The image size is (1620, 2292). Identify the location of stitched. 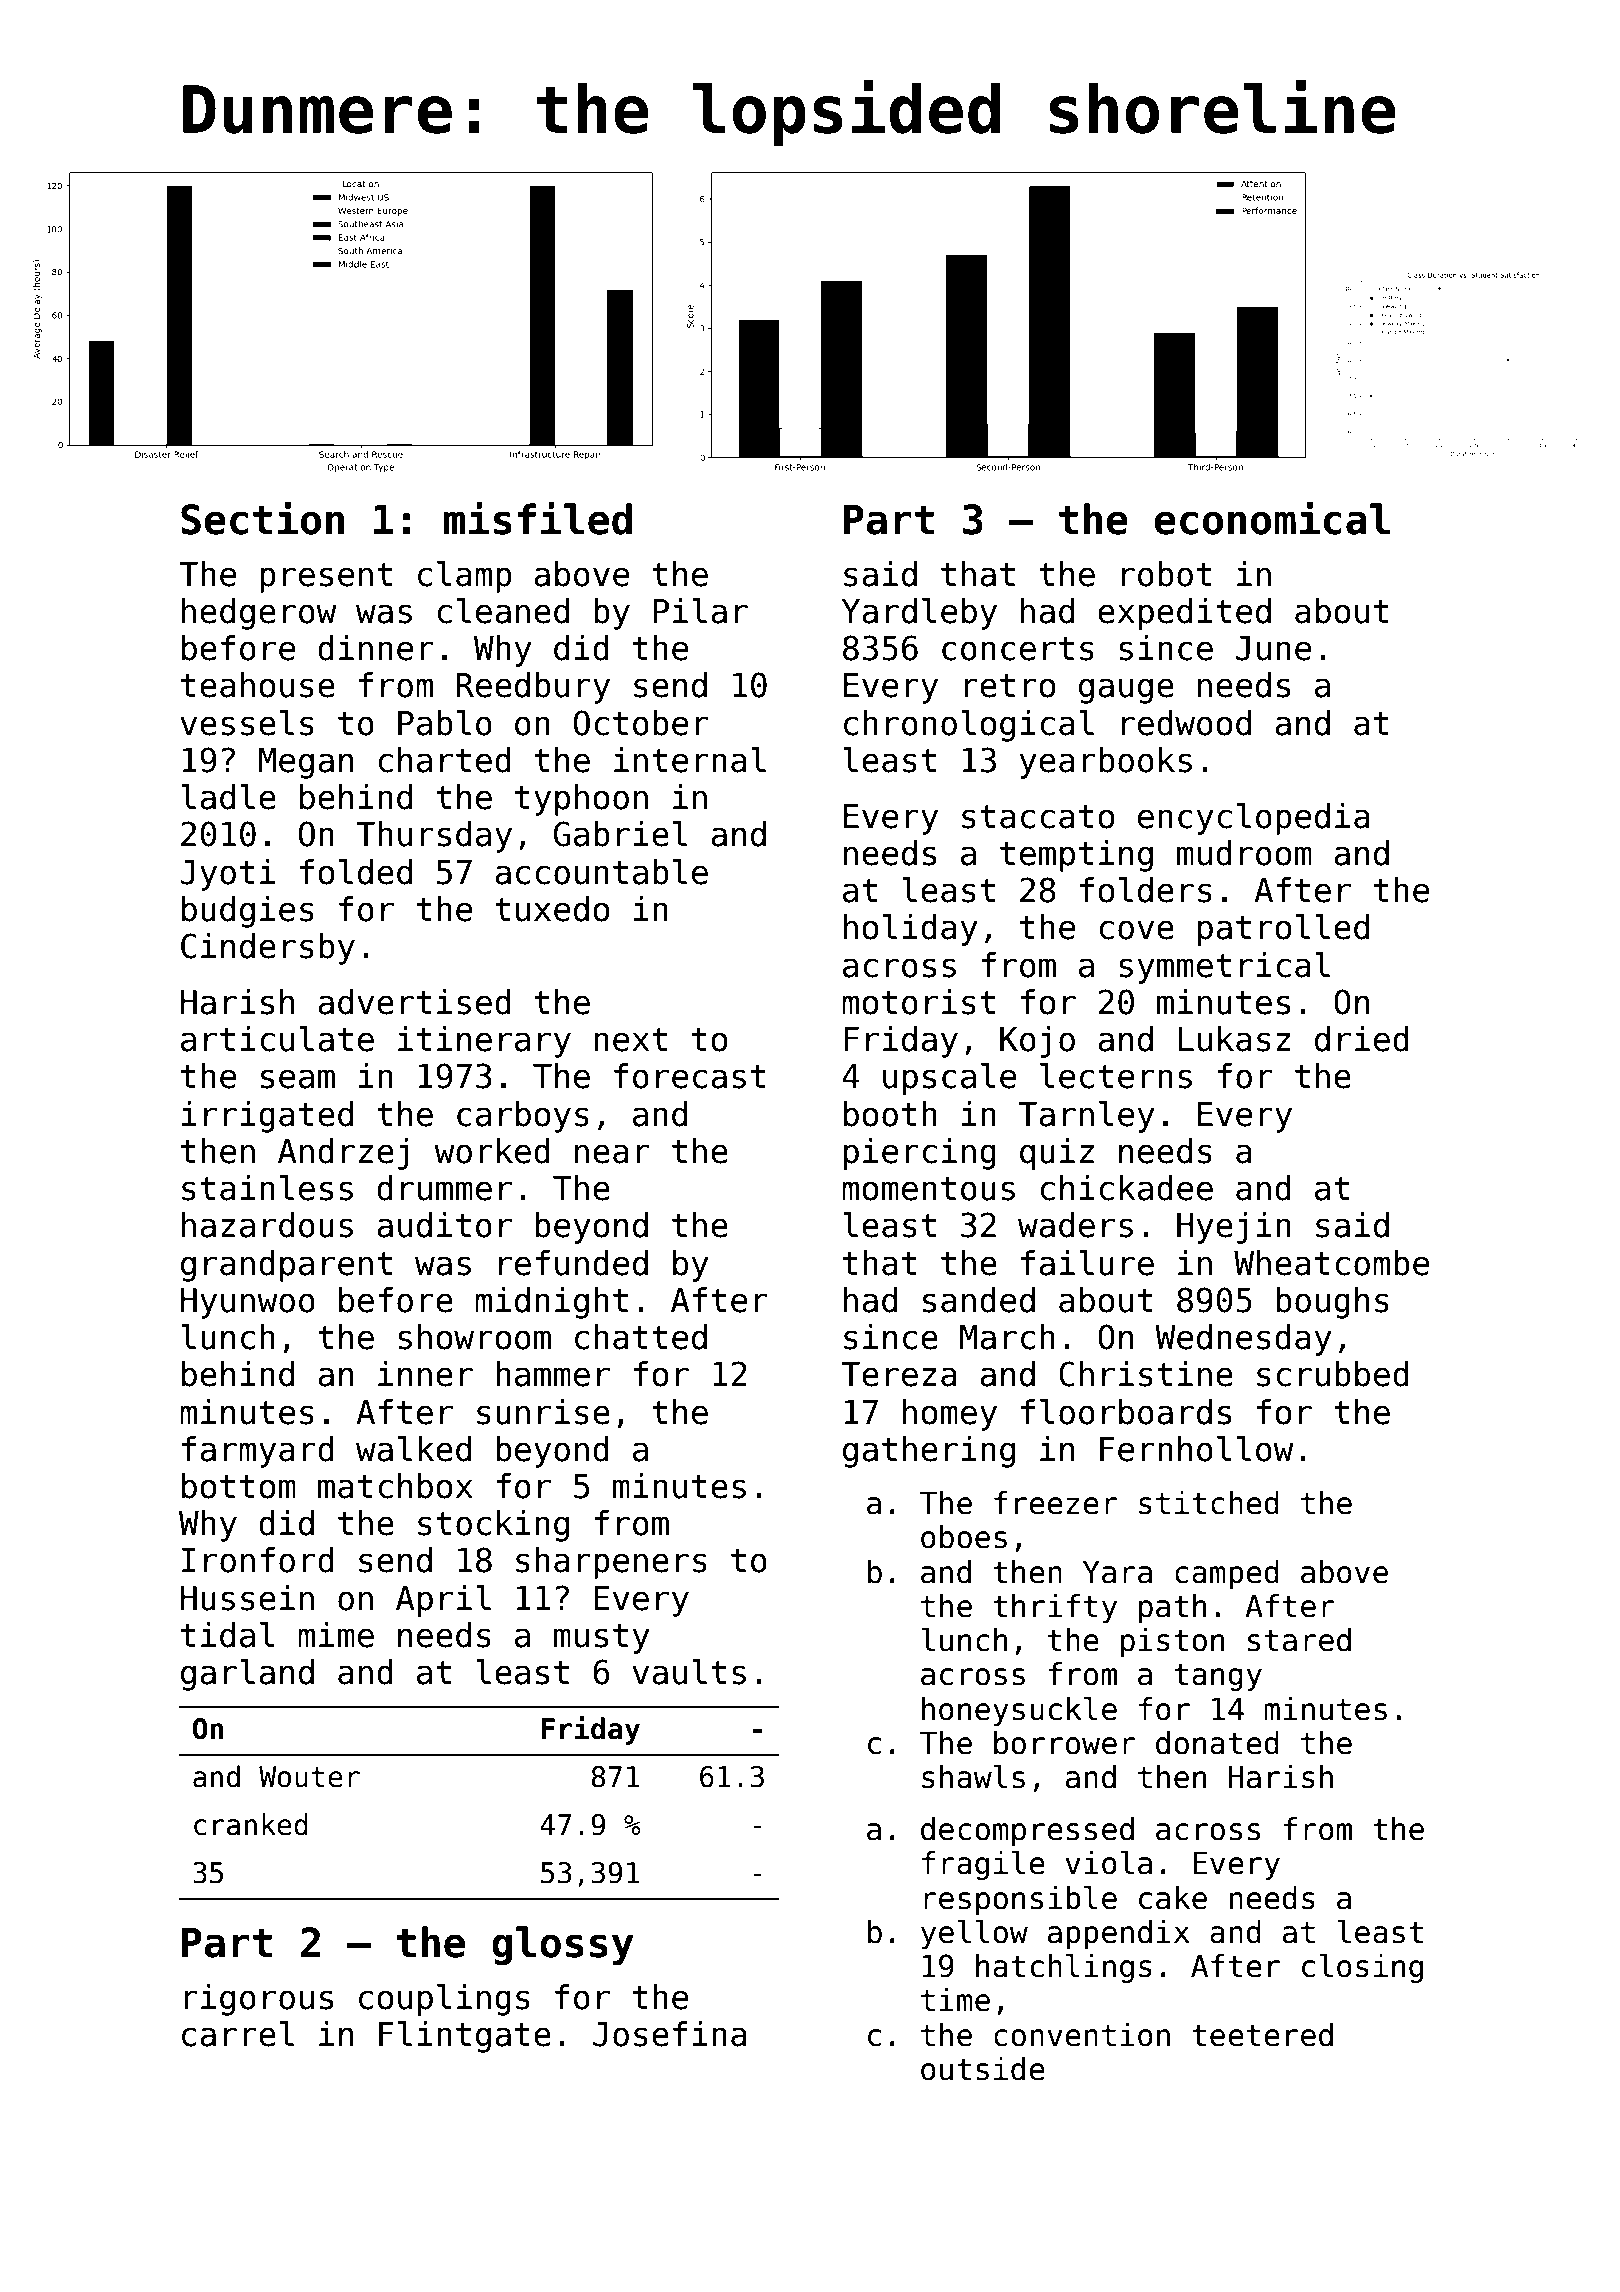
(1209, 1503).
